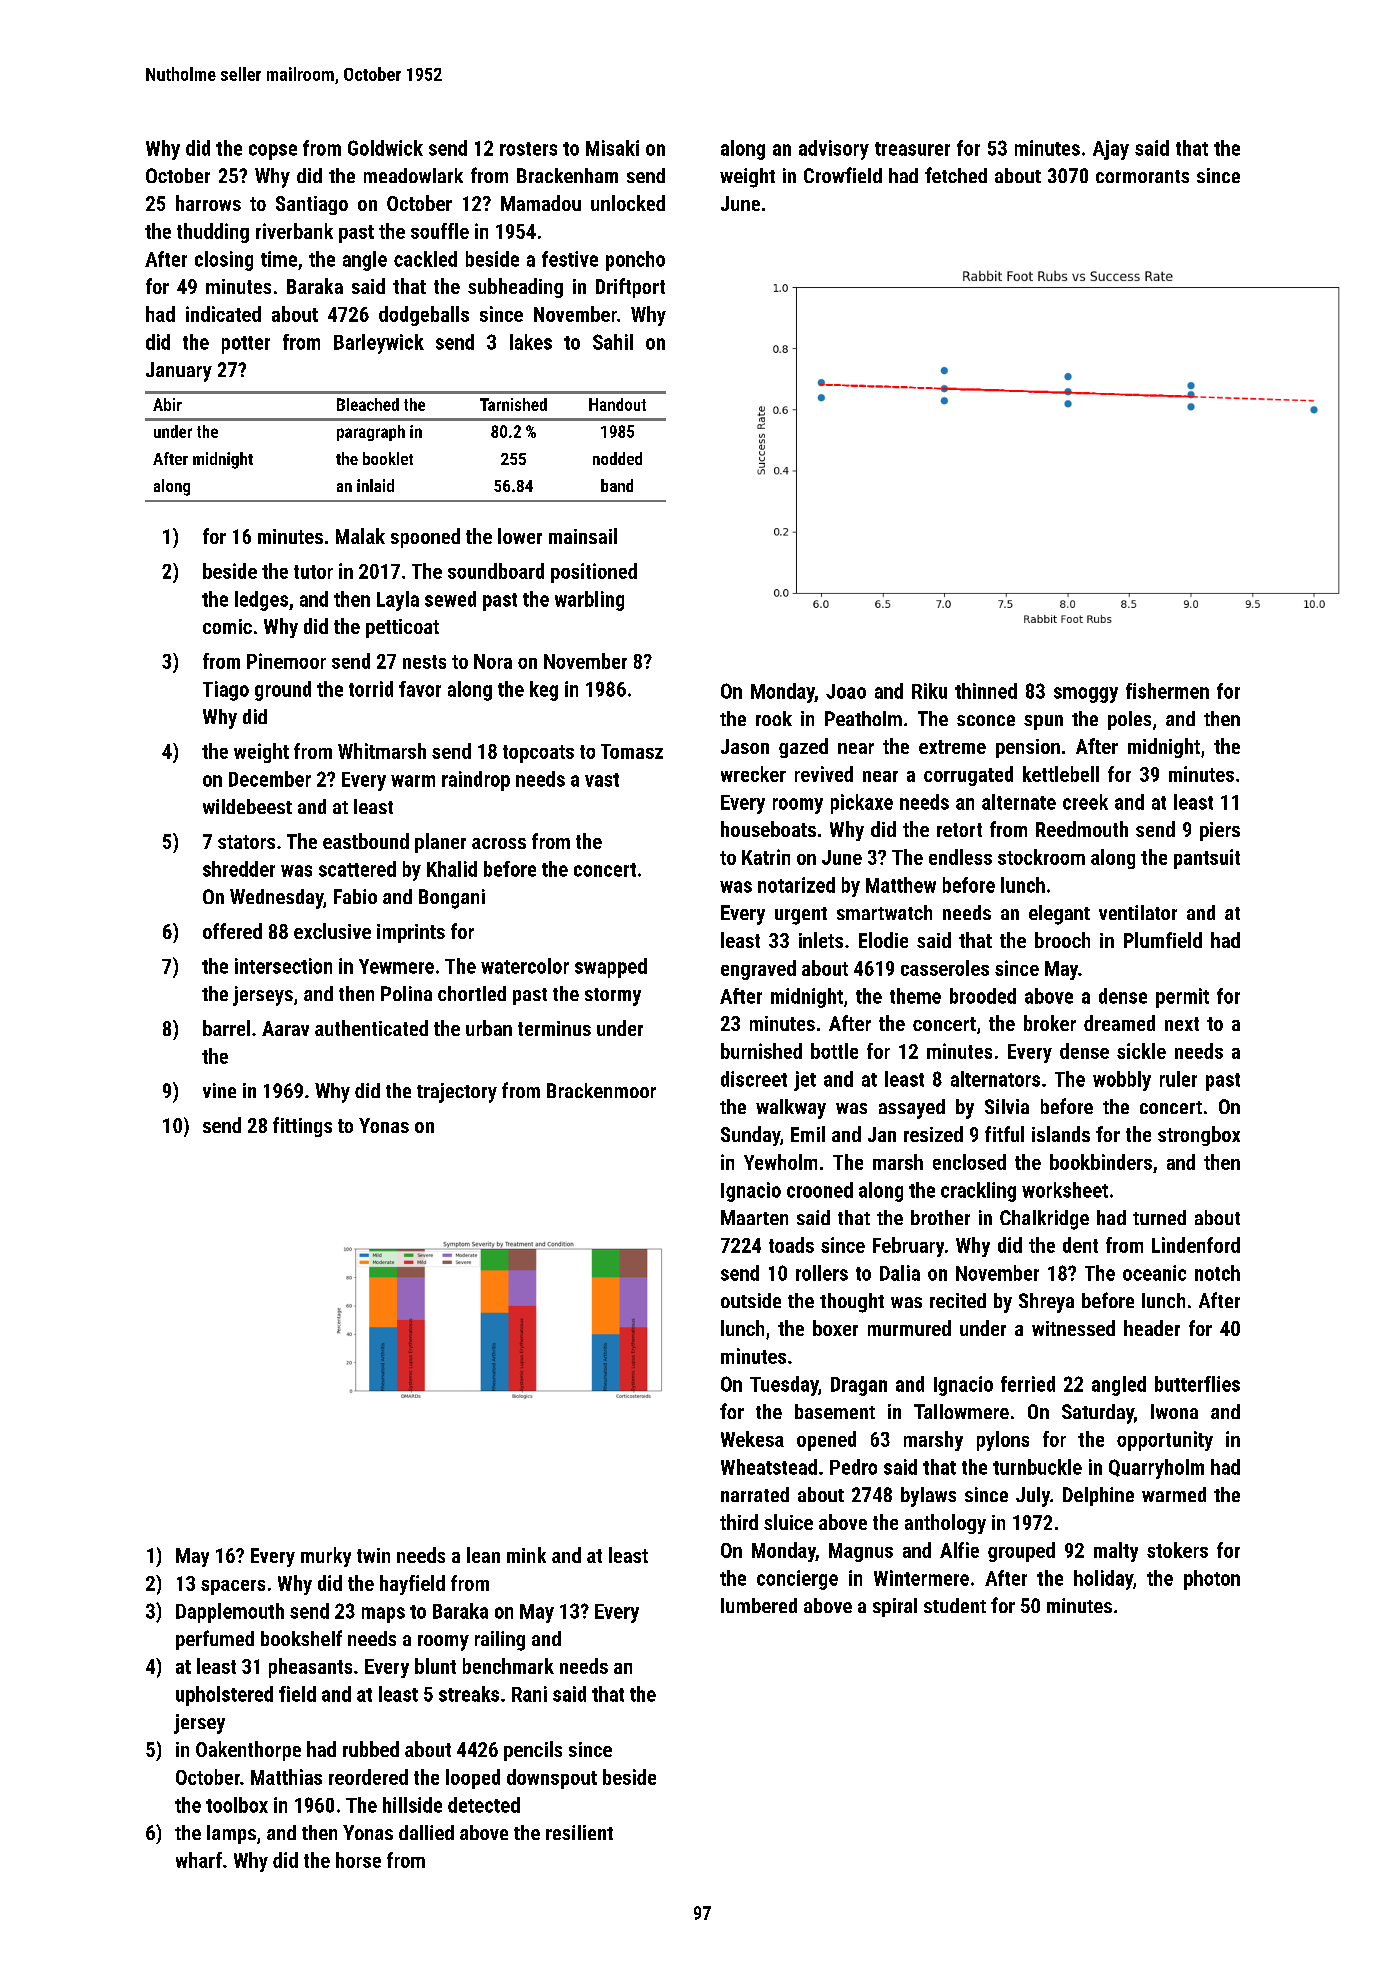 The image size is (1386, 1969). Describe the element at coordinates (552, 1779) in the screenshot. I see `downspout` at that location.
